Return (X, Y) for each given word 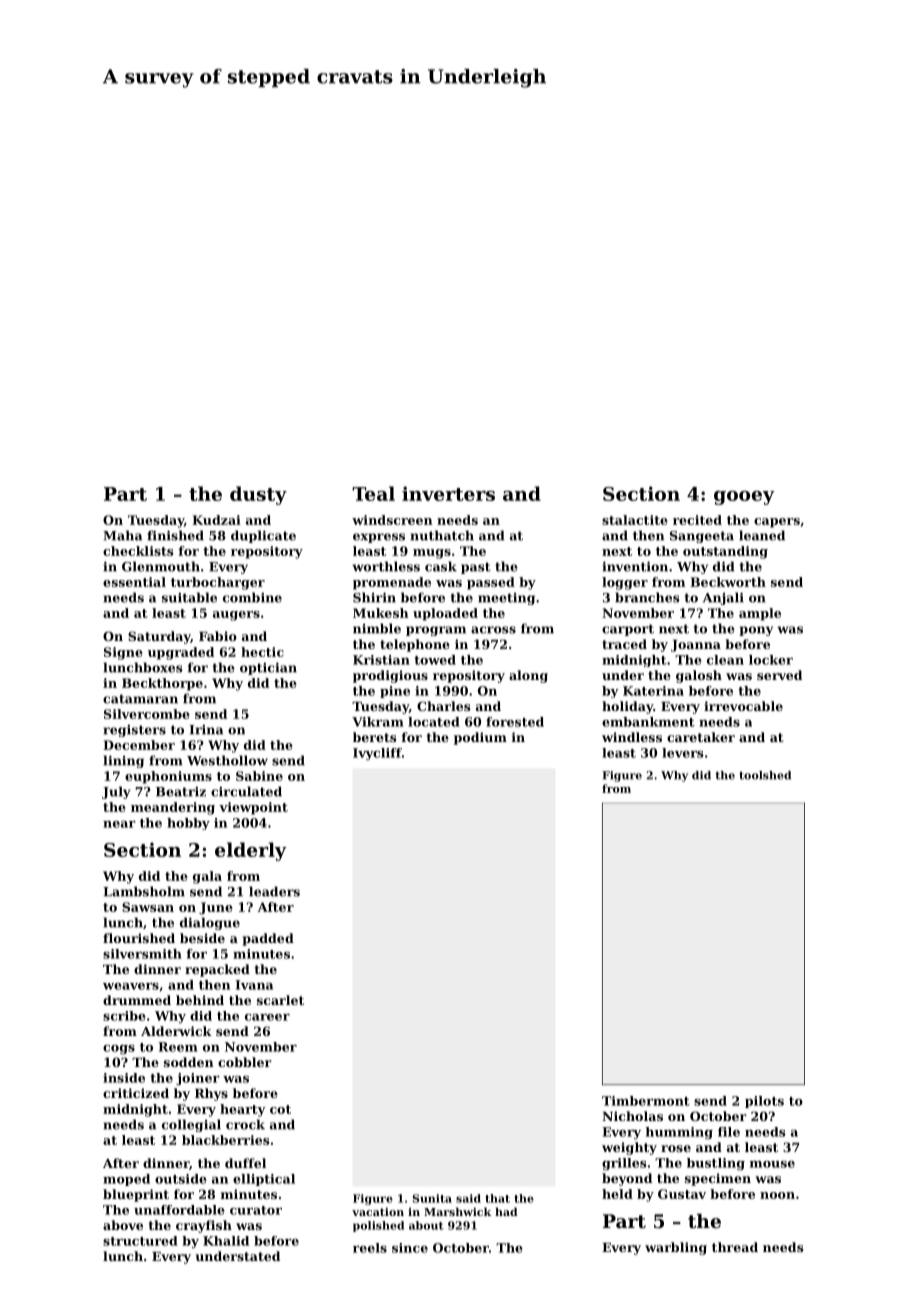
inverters (448, 493)
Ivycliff (377, 754)
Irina (206, 730)
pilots (764, 1102)
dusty (258, 495)
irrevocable (743, 706)
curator (256, 1210)
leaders (274, 891)
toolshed (765, 775)
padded (268, 939)
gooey (744, 498)
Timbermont (646, 1101)
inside (124, 1078)
